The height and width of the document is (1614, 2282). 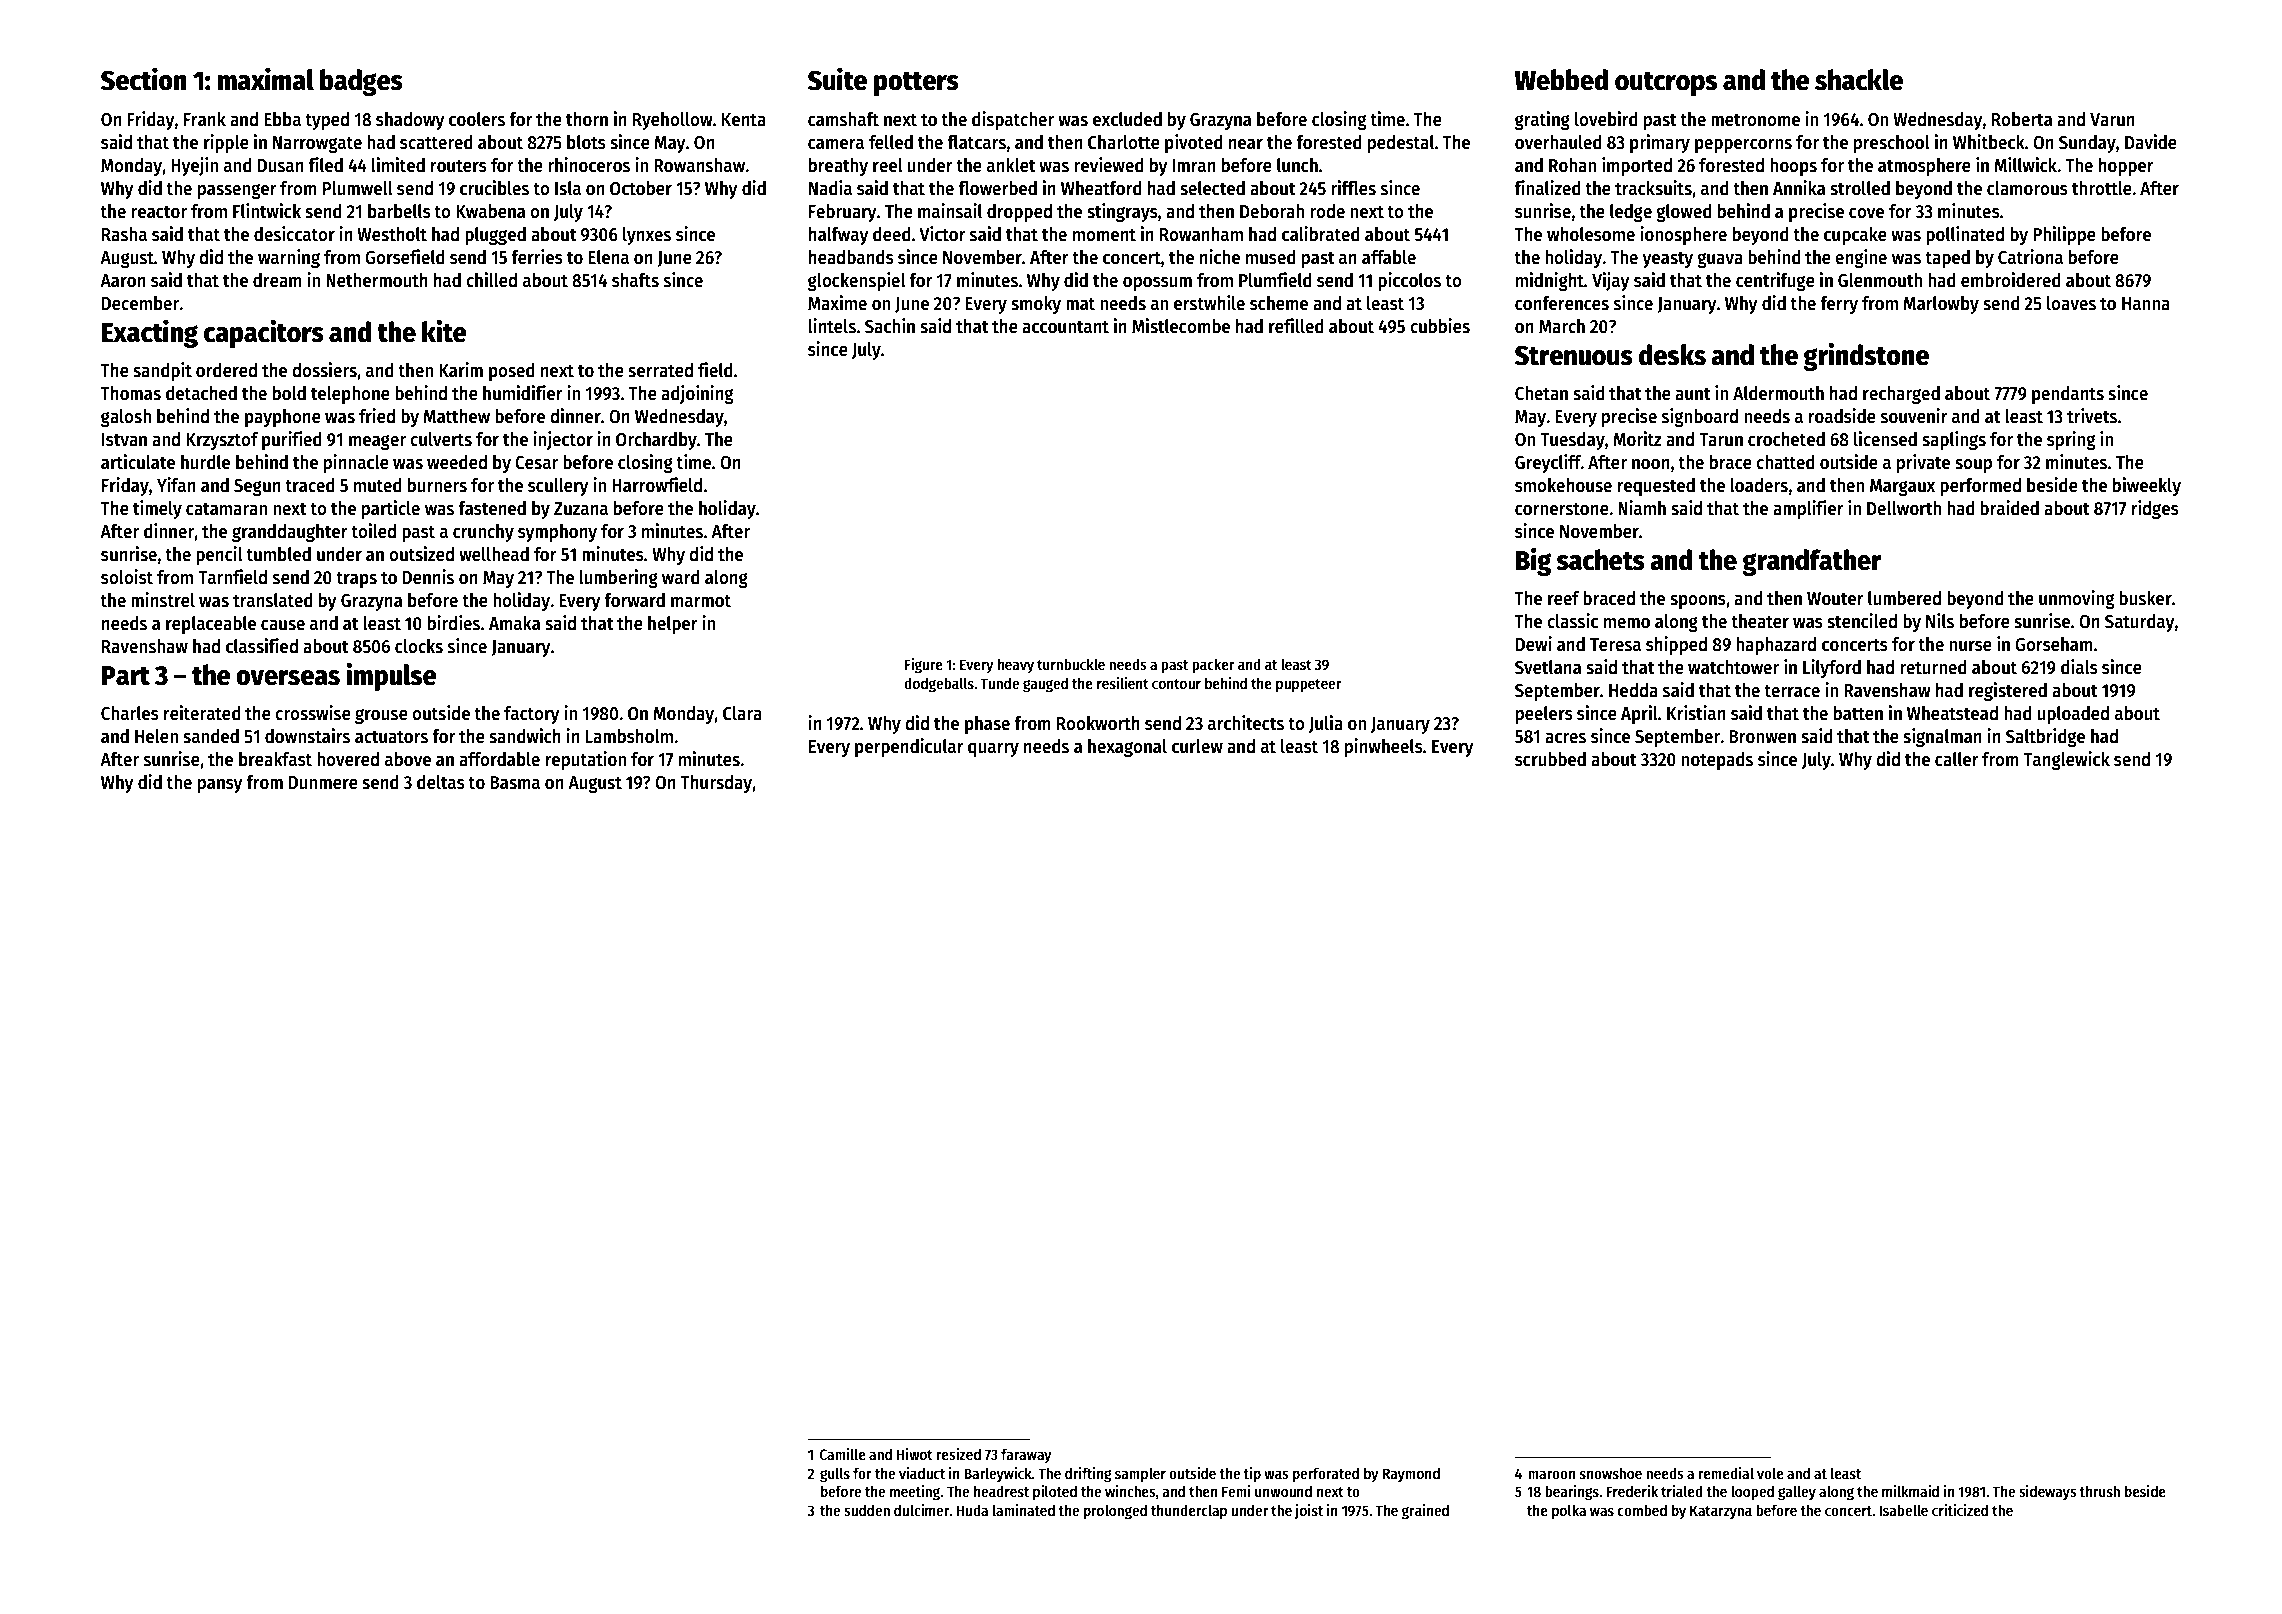 What do you see at coordinates (1016, 665) in the document?
I see `heavy` at bounding box center [1016, 665].
